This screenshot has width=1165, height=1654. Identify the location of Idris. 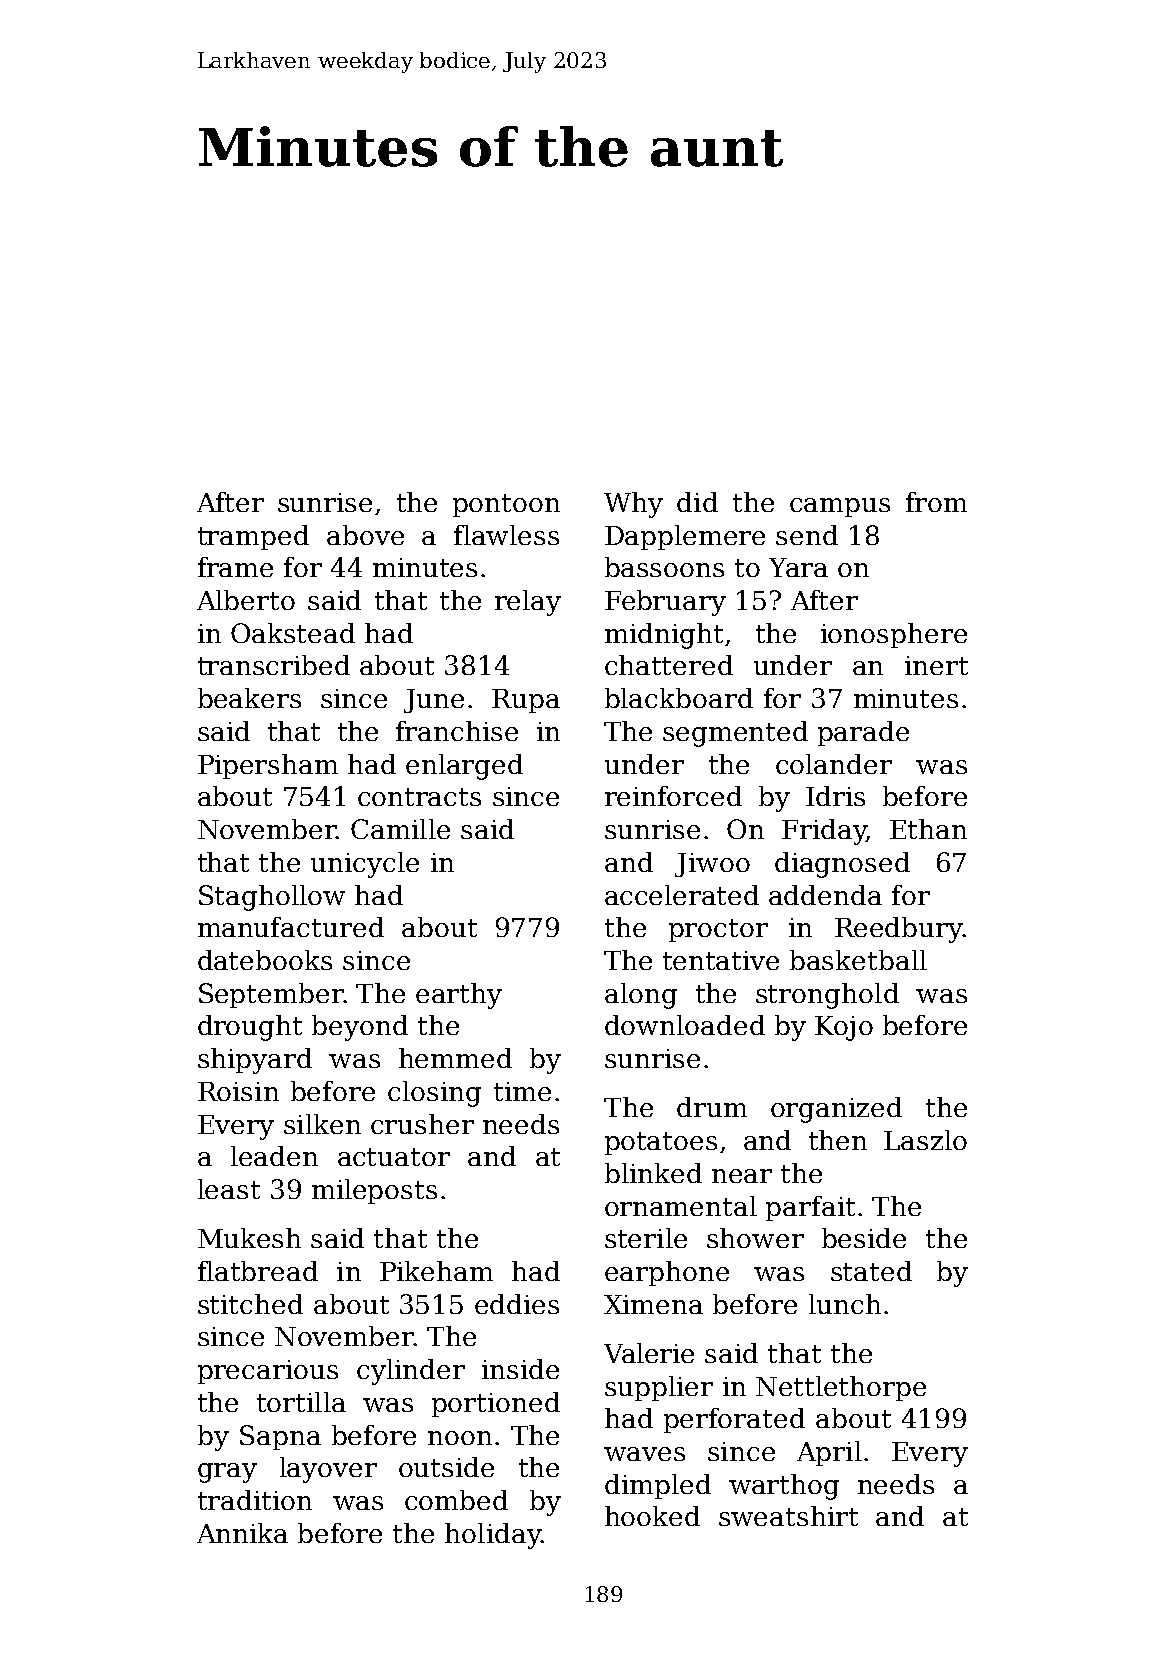
(835, 796).
